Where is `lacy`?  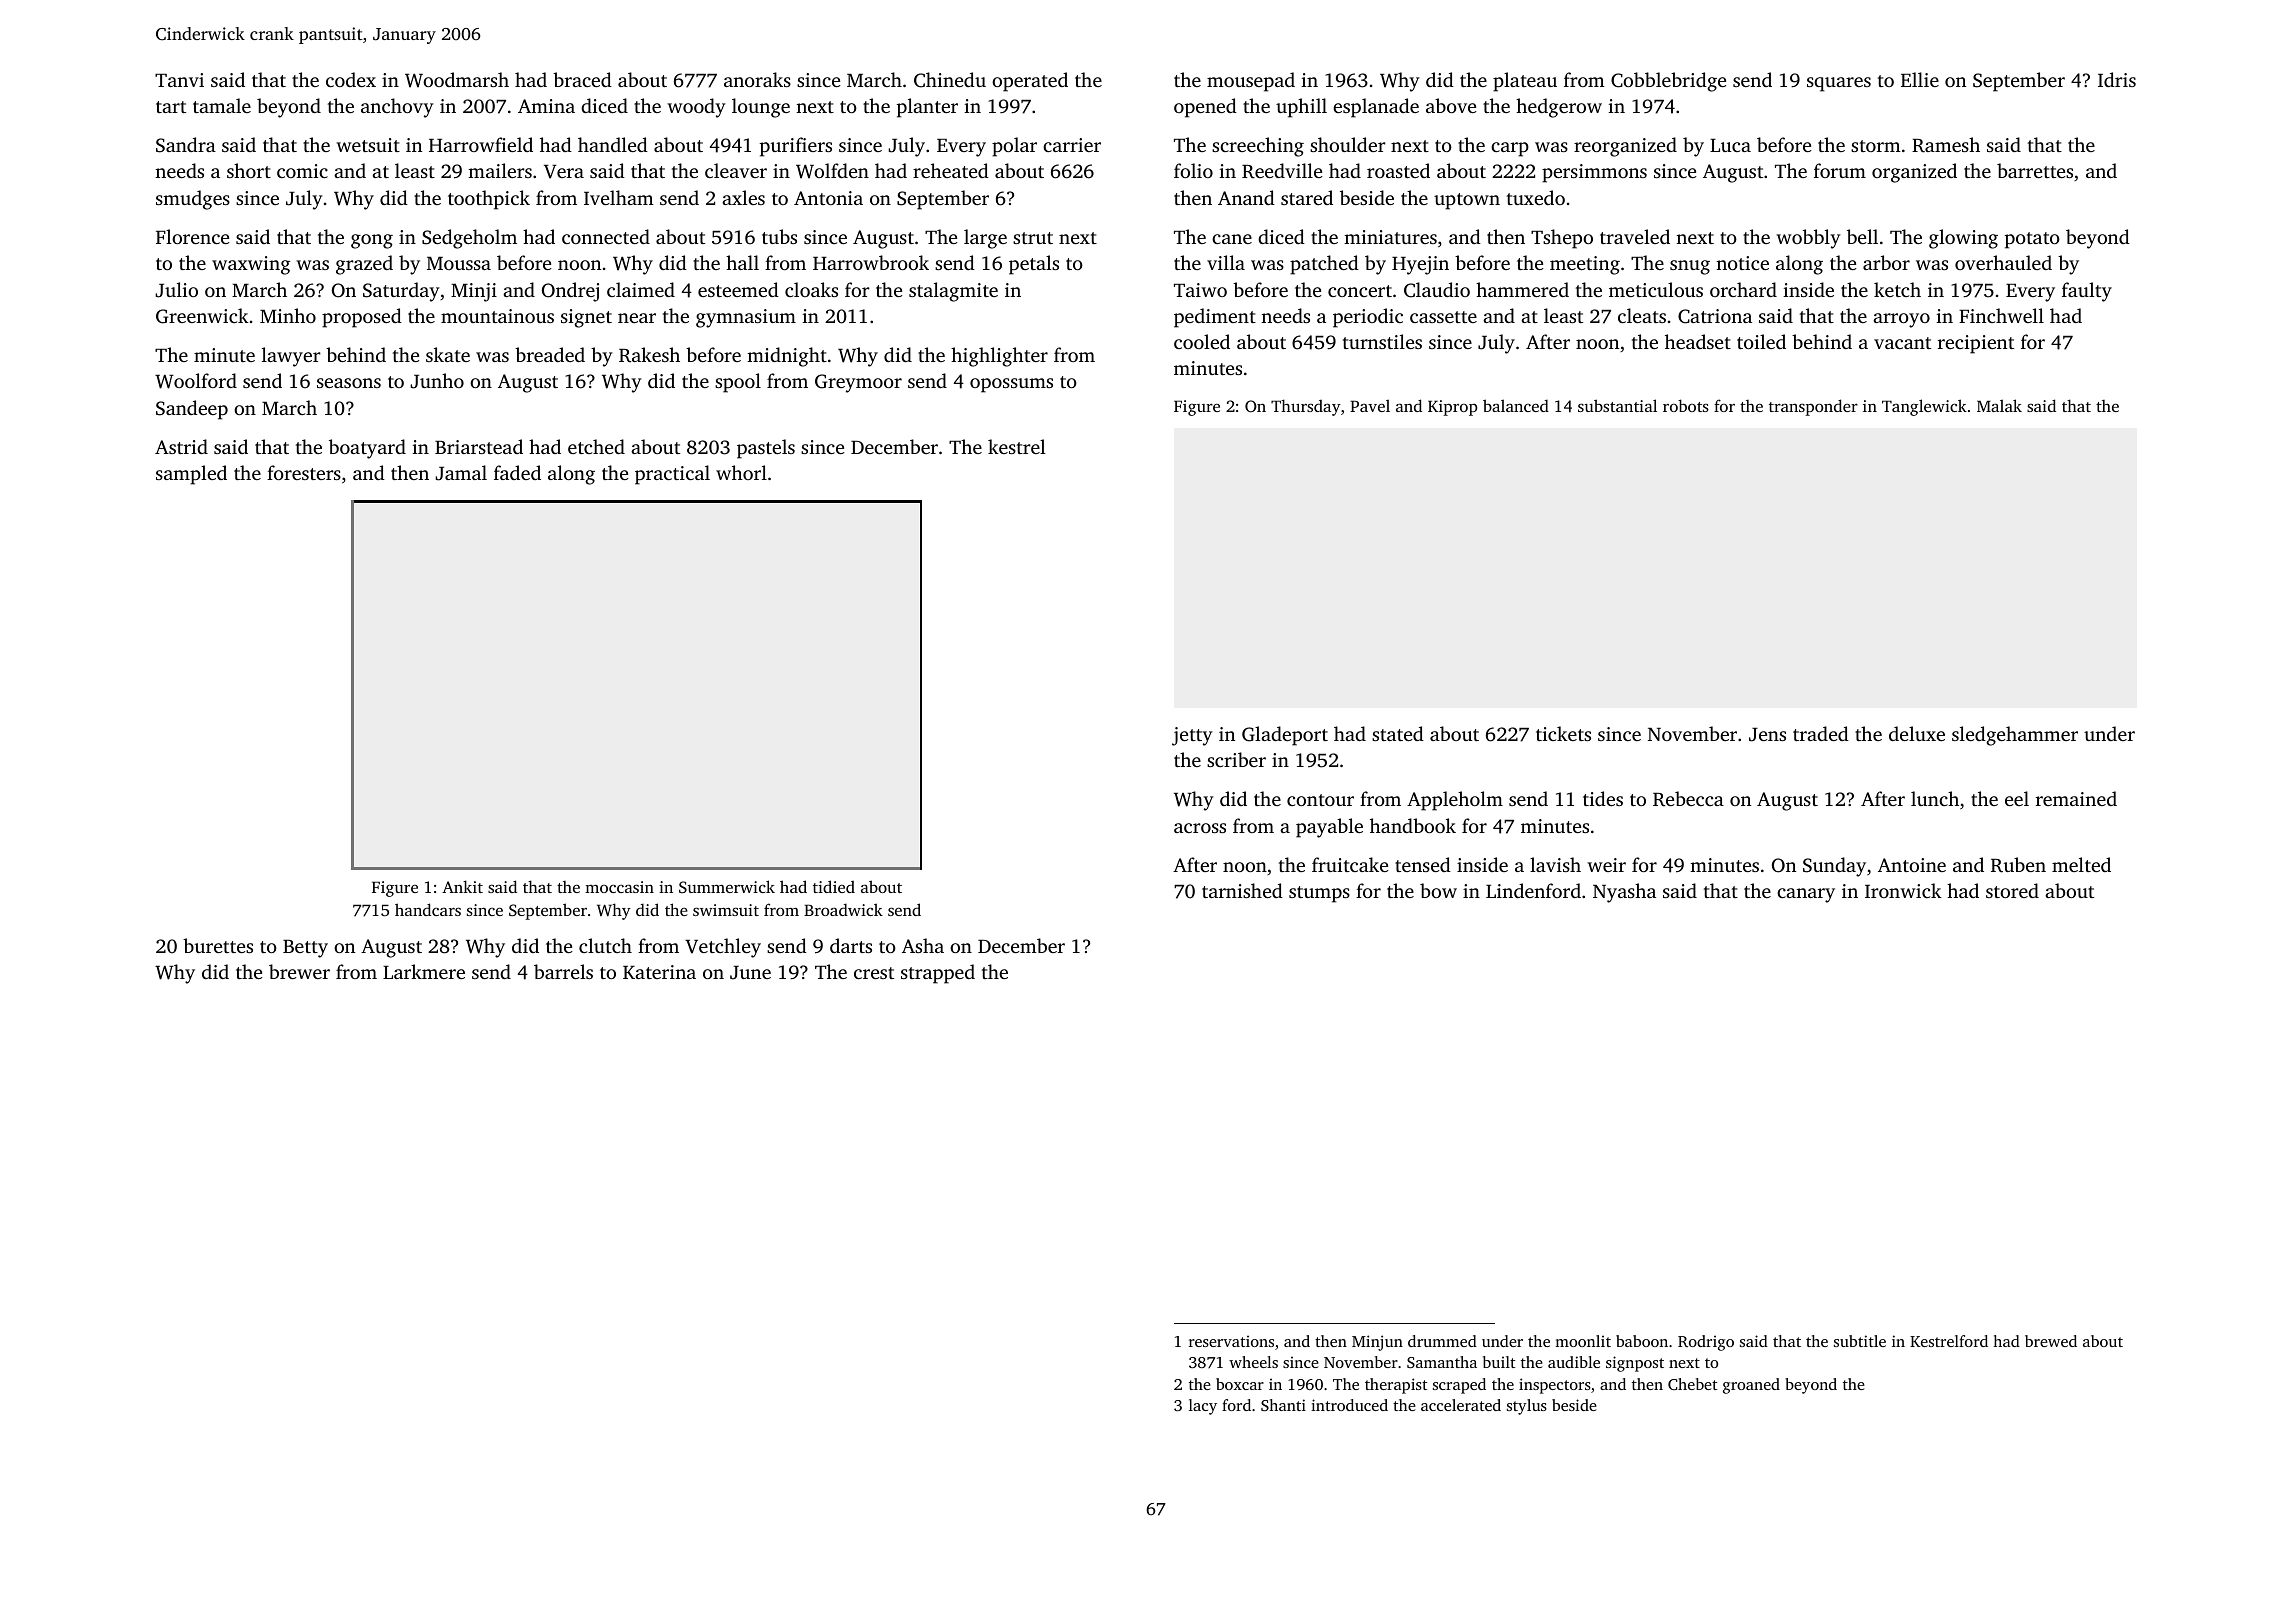
lacy is located at coordinates (1203, 1407).
